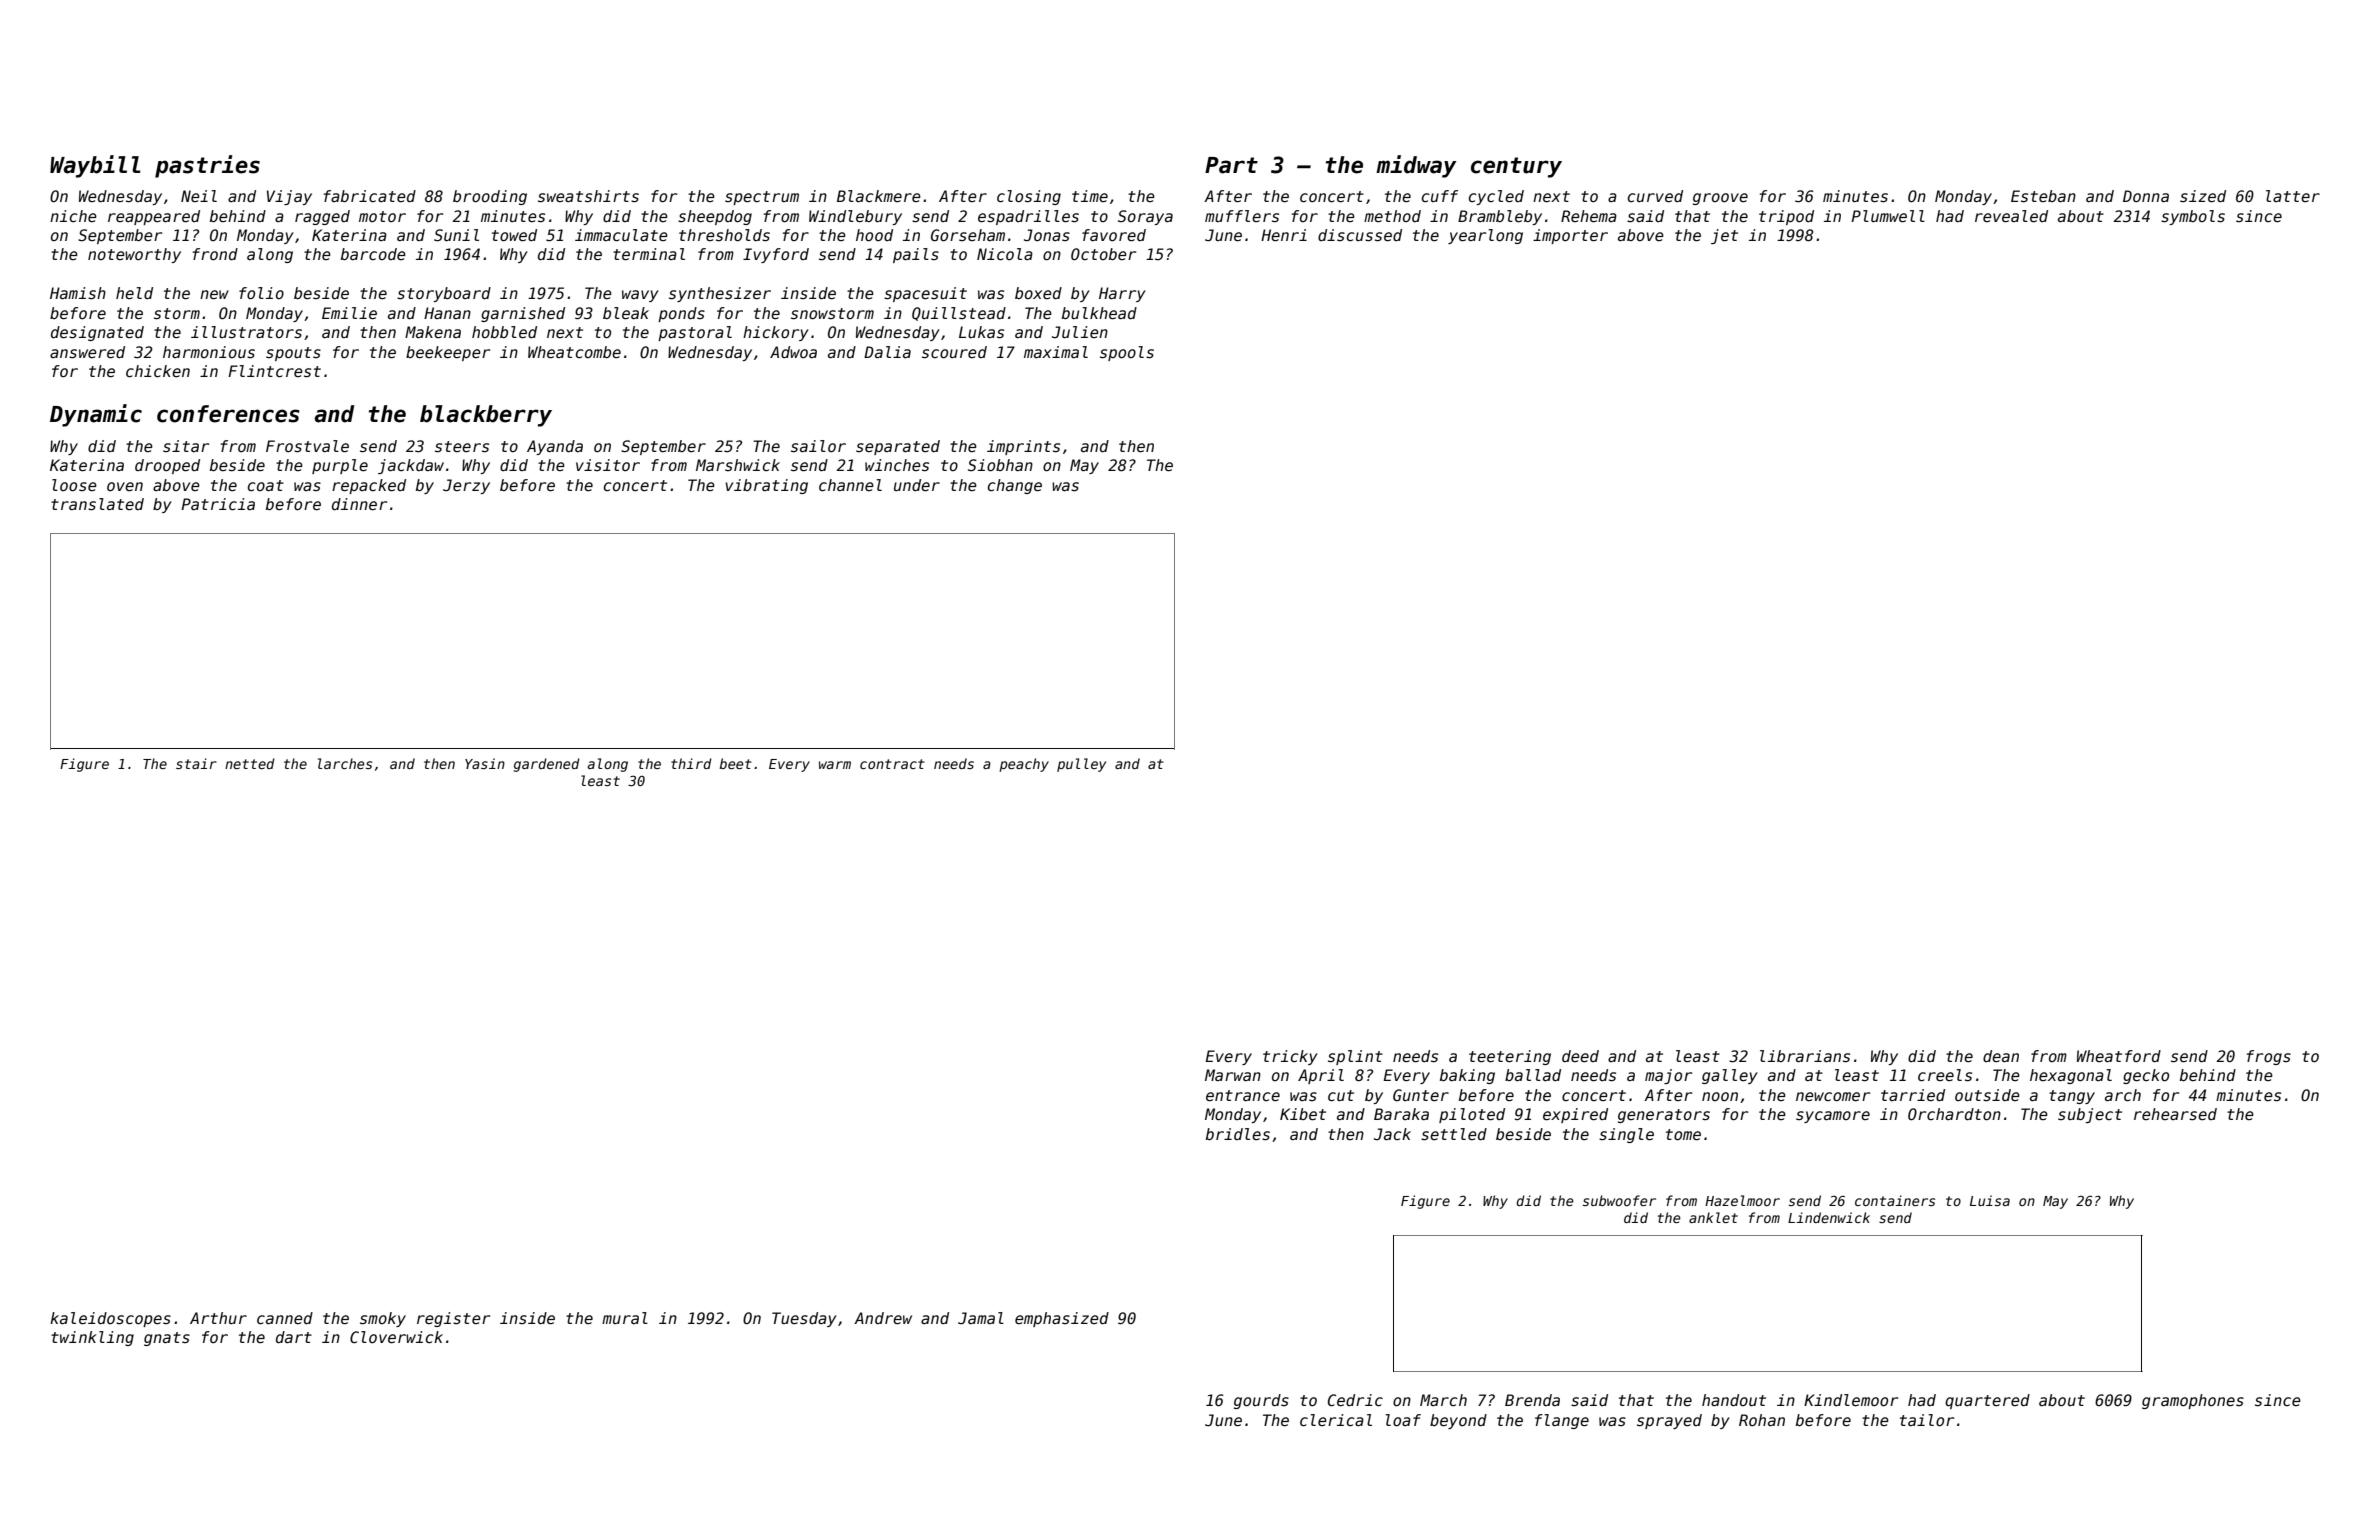  What do you see at coordinates (2119, 1056) in the screenshot?
I see `Wheatford` at bounding box center [2119, 1056].
